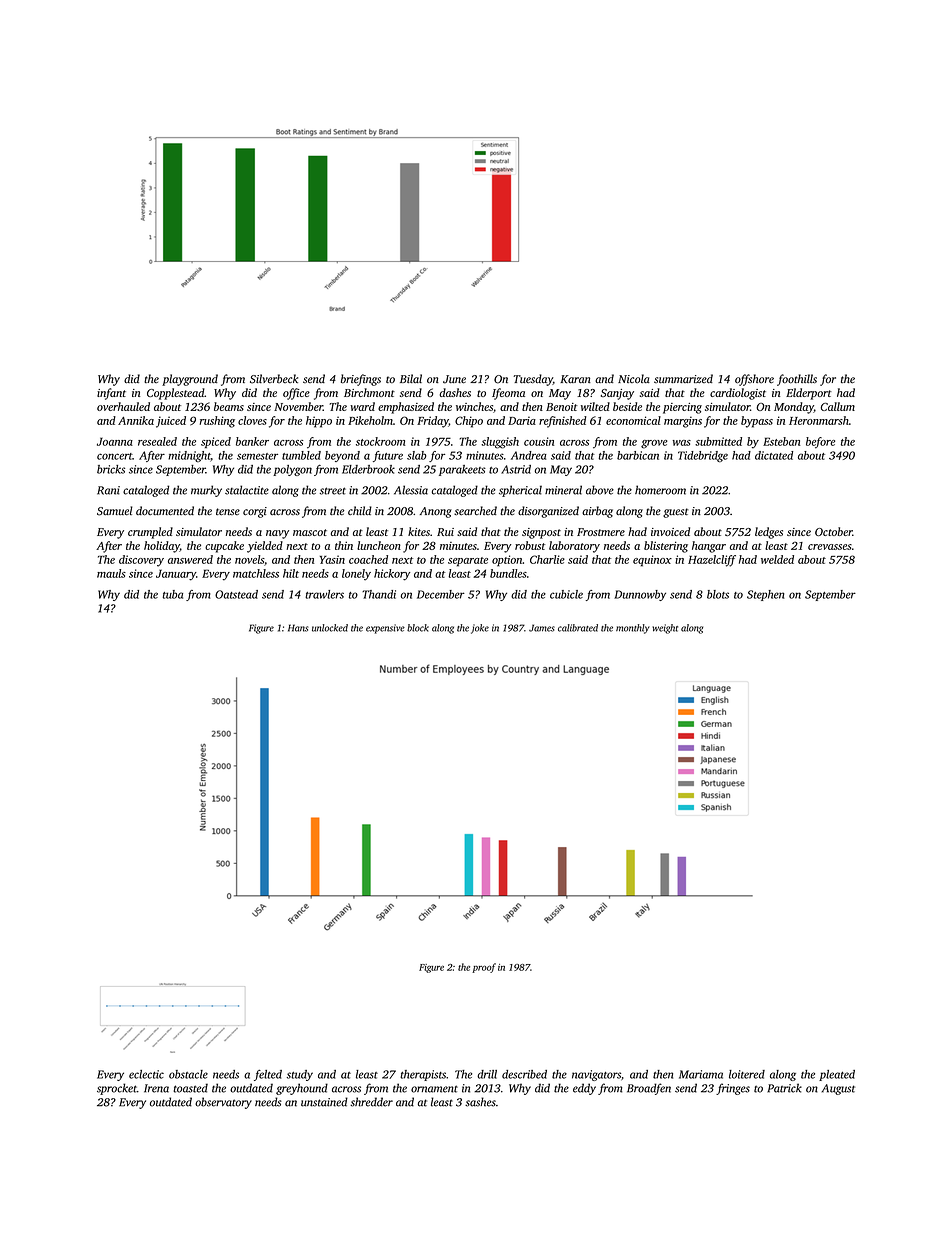 The height and width of the screenshot is (1233, 952). What do you see at coordinates (575, 379) in the screenshot?
I see `Karan` at bounding box center [575, 379].
